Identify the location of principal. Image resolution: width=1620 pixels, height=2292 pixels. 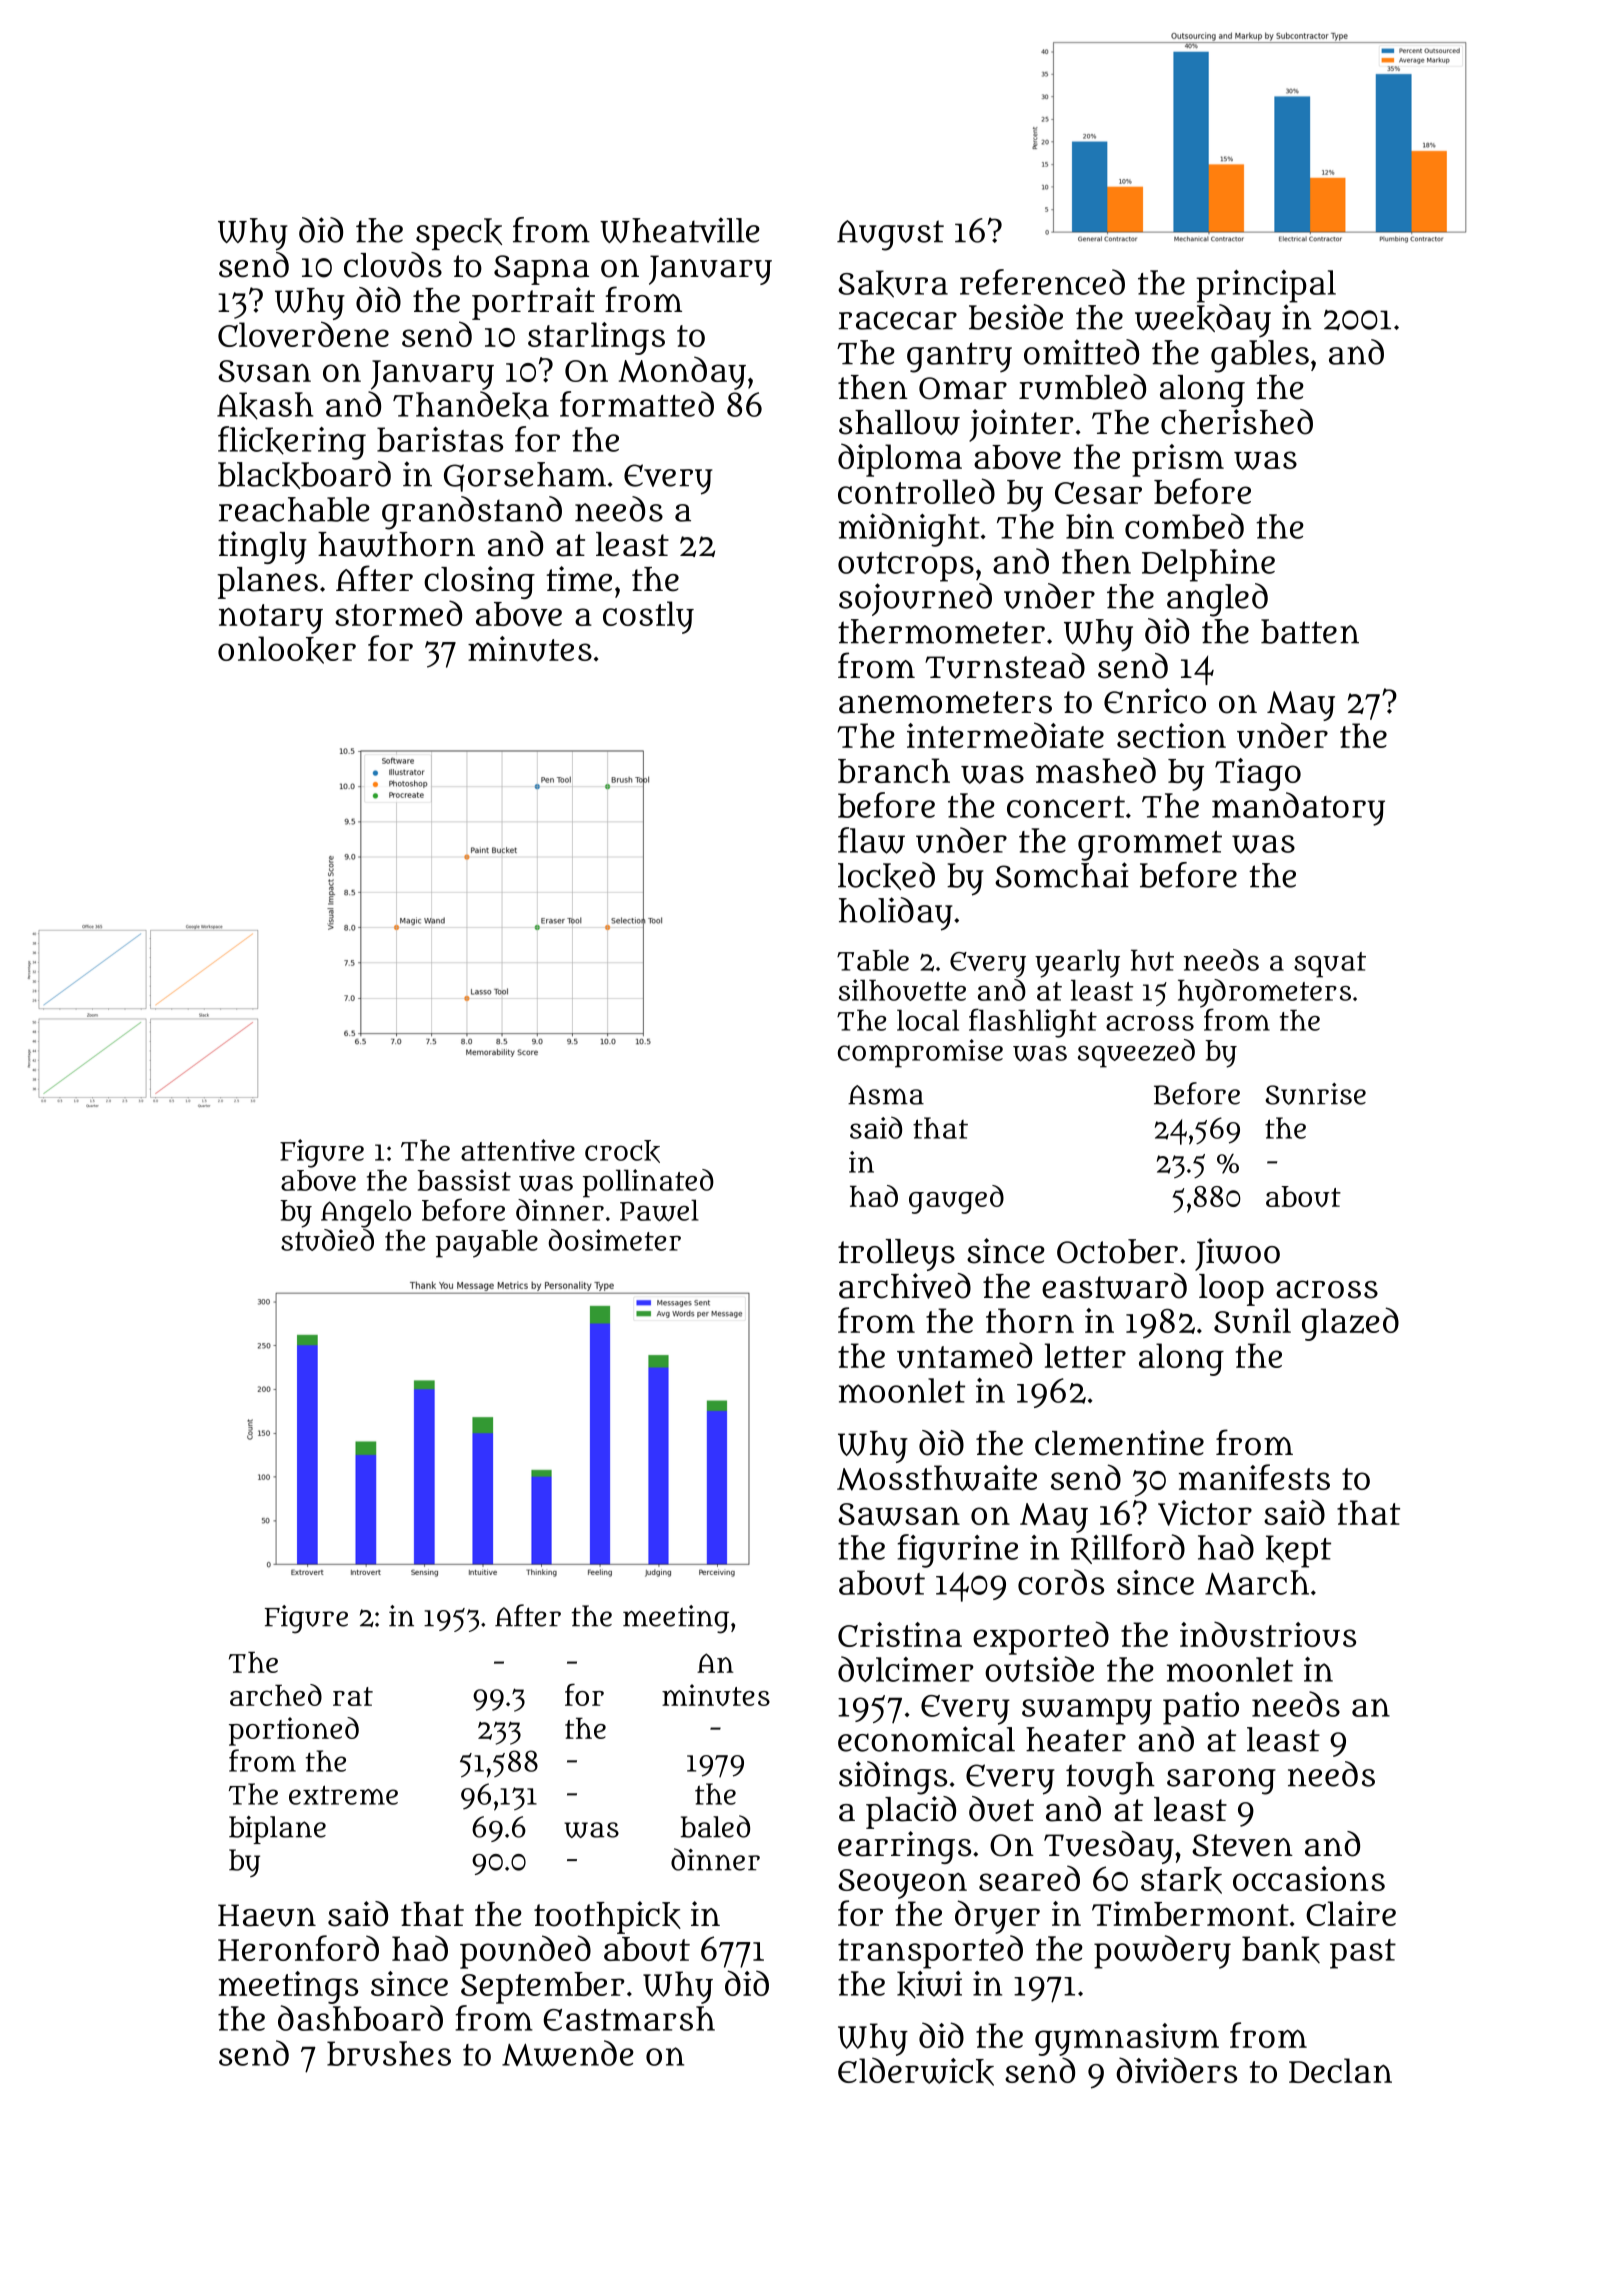
(1266, 286).
